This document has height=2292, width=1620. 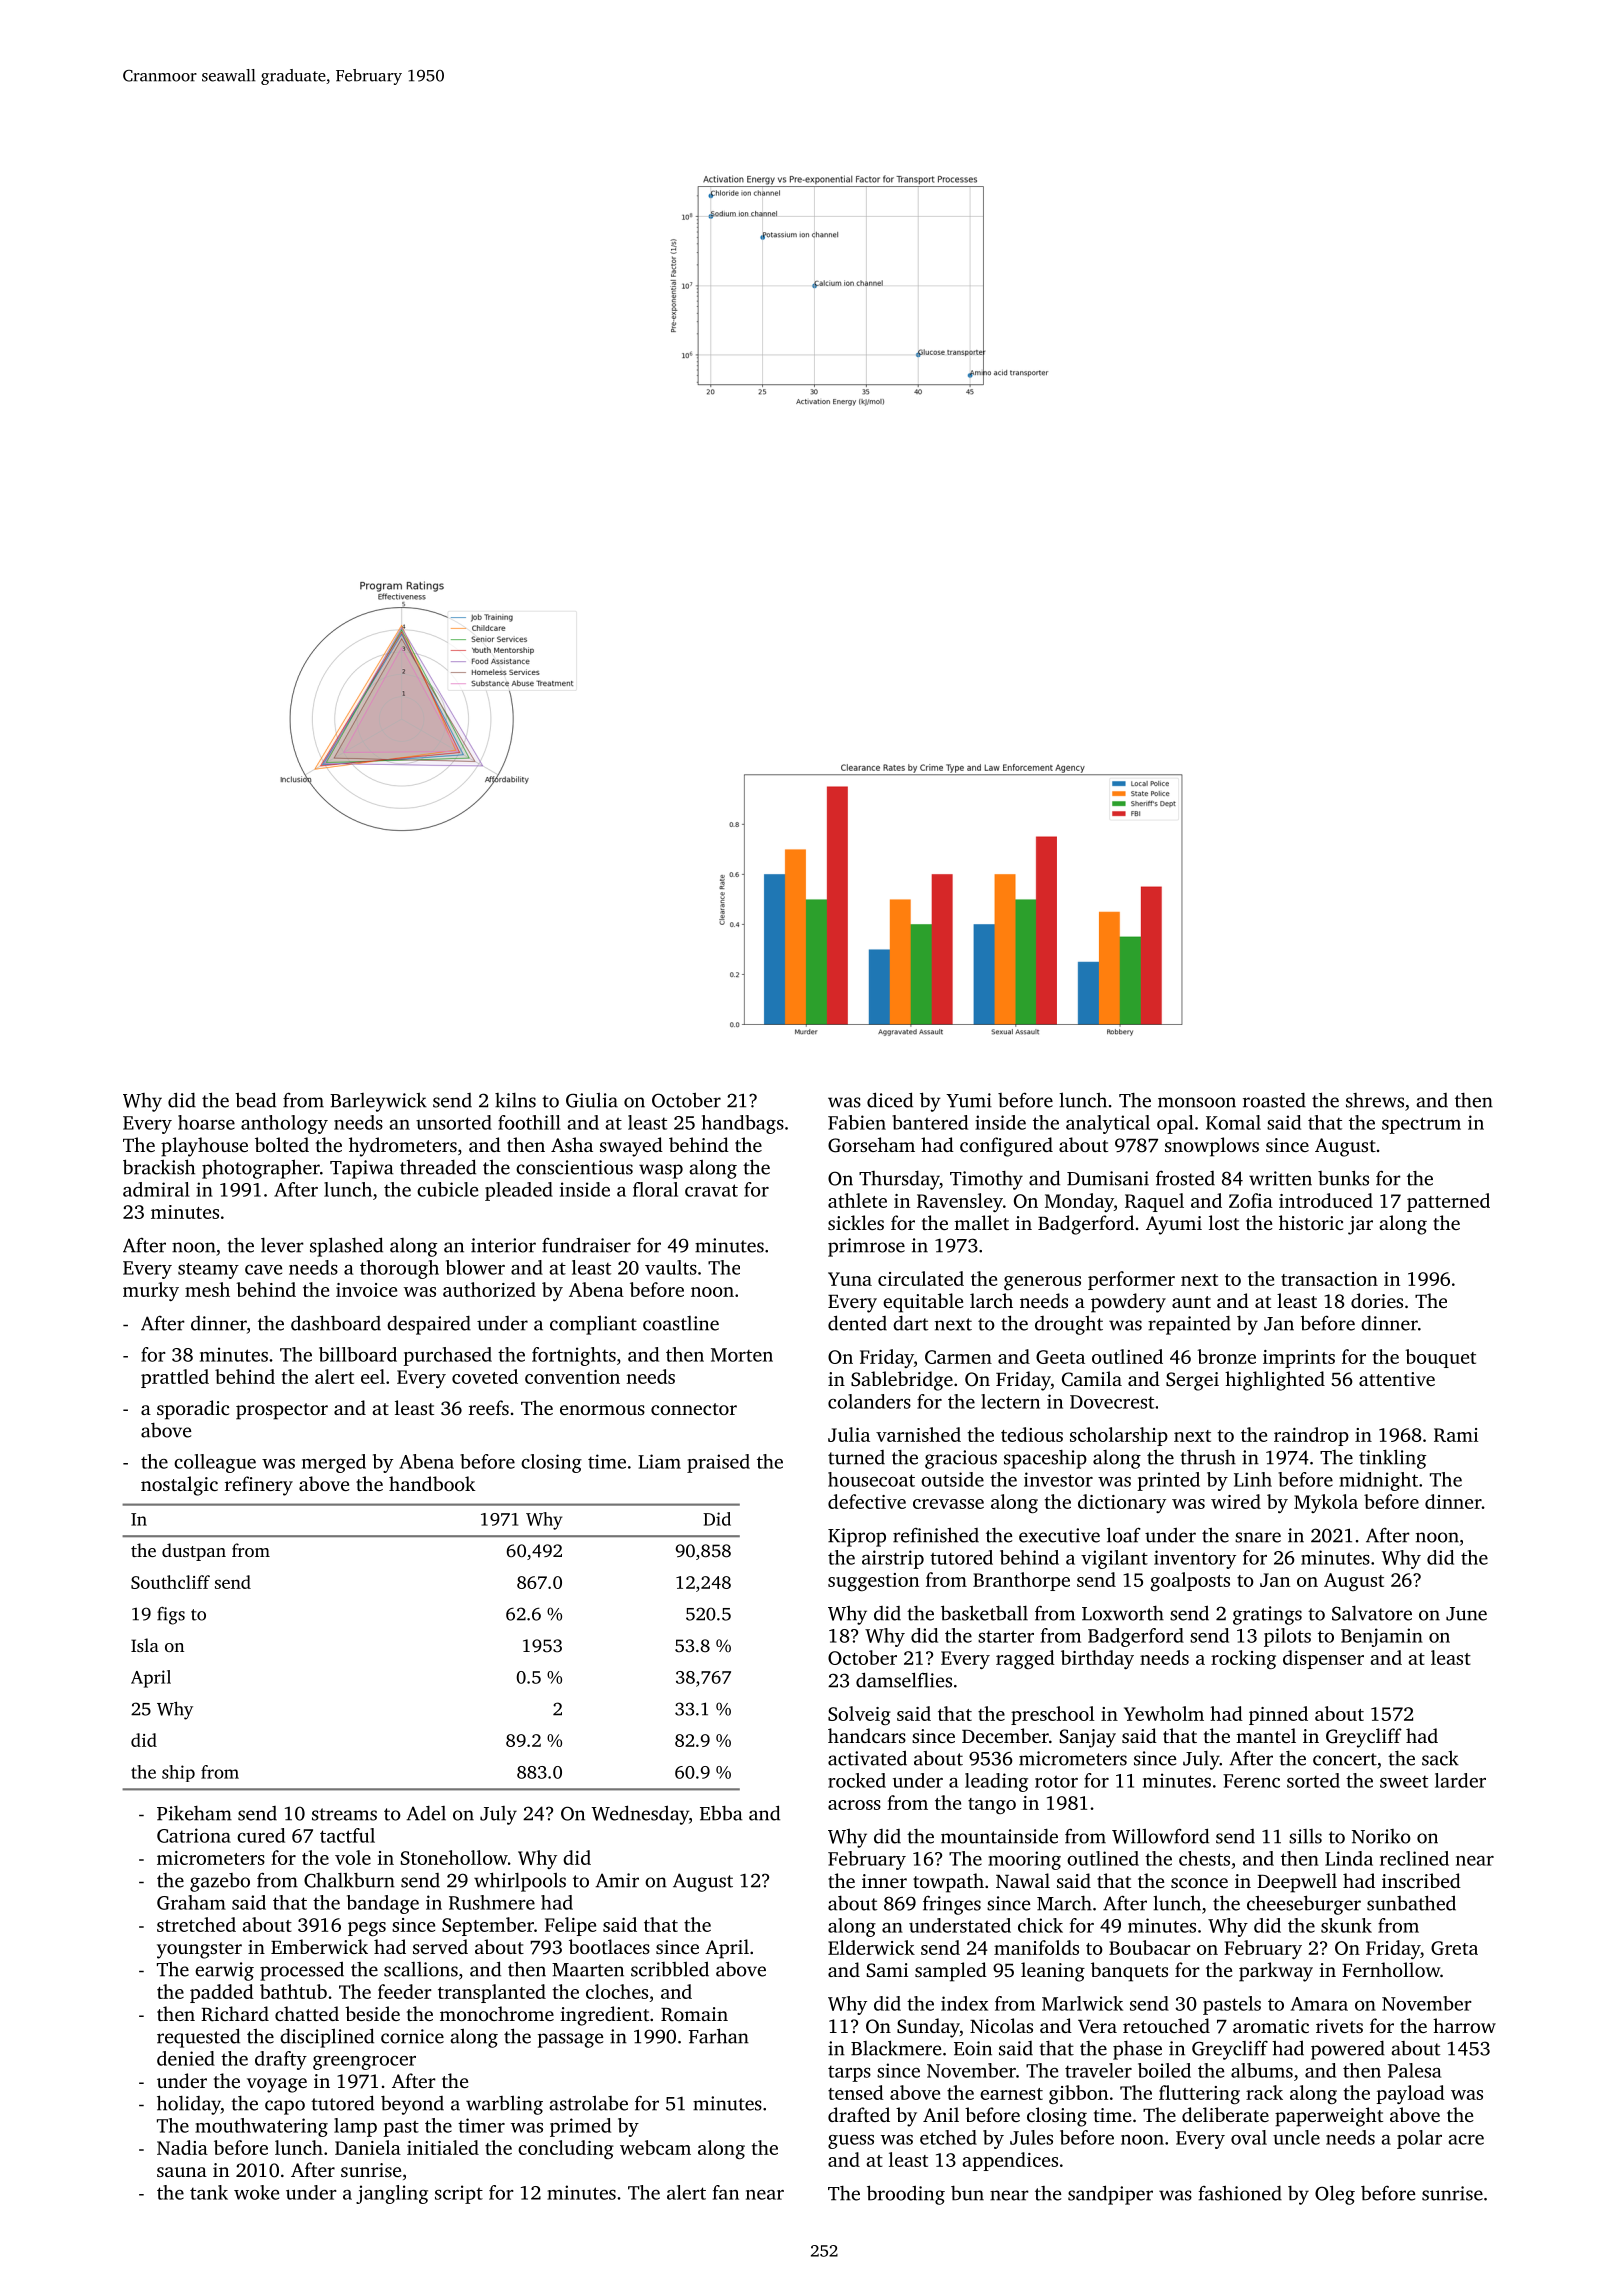 What do you see at coordinates (1464, 2025) in the document?
I see `harrow` at bounding box center [1464, 2025].
